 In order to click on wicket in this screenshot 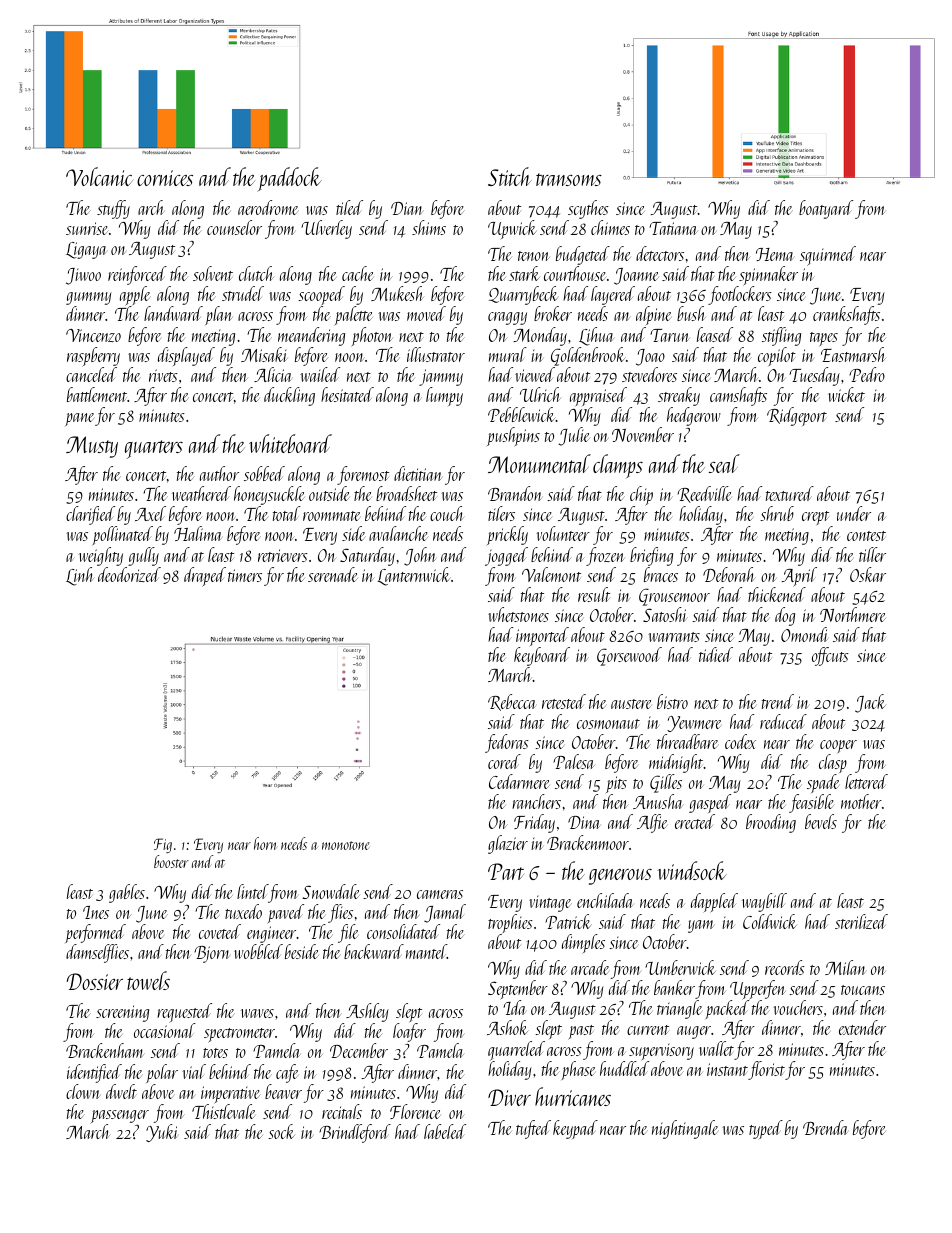, I will do `click(846, 394)`.
